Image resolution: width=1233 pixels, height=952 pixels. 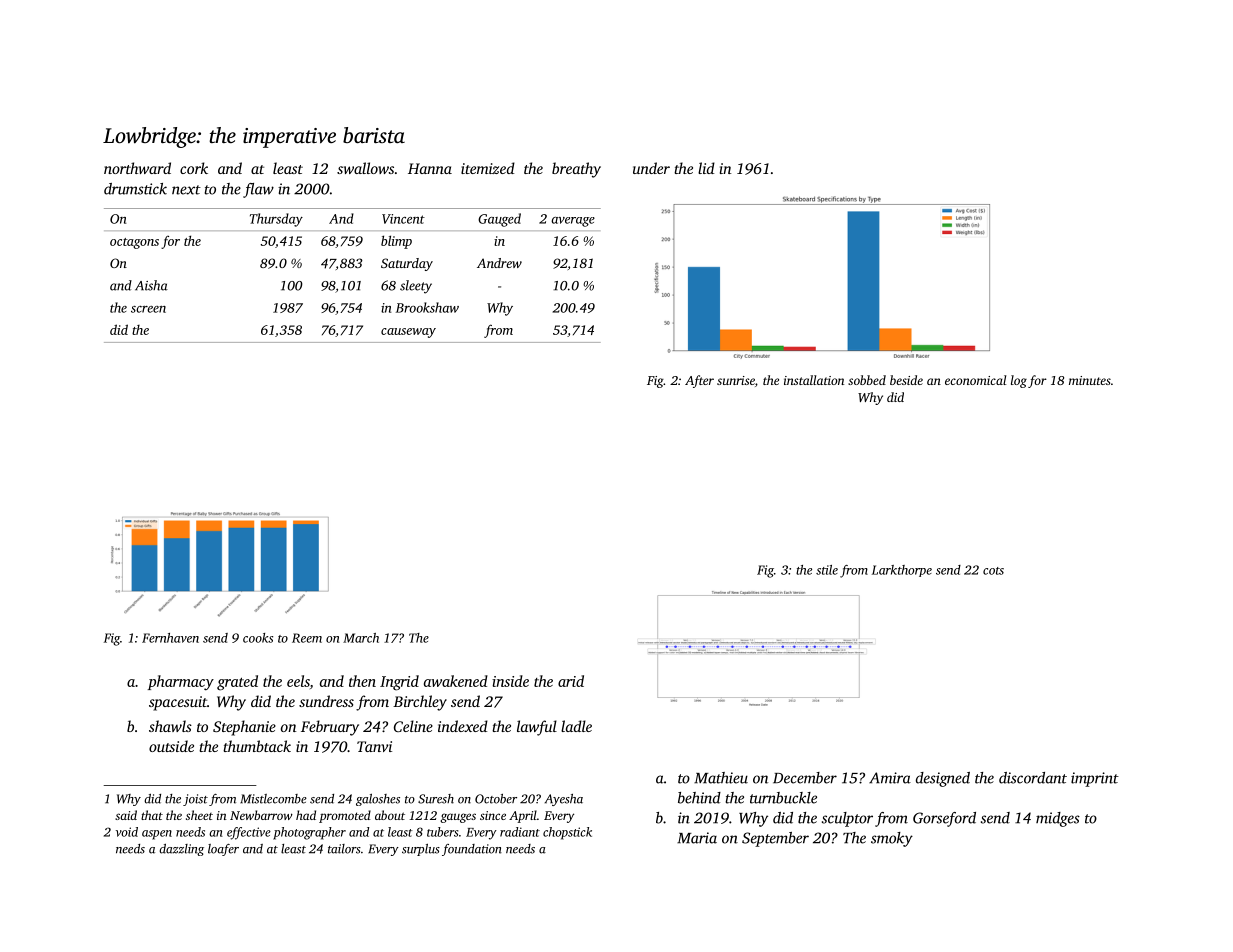 What do you see at coordinates (148, 309) in the document?
I see `screen` at bounding box center [148, 309].
